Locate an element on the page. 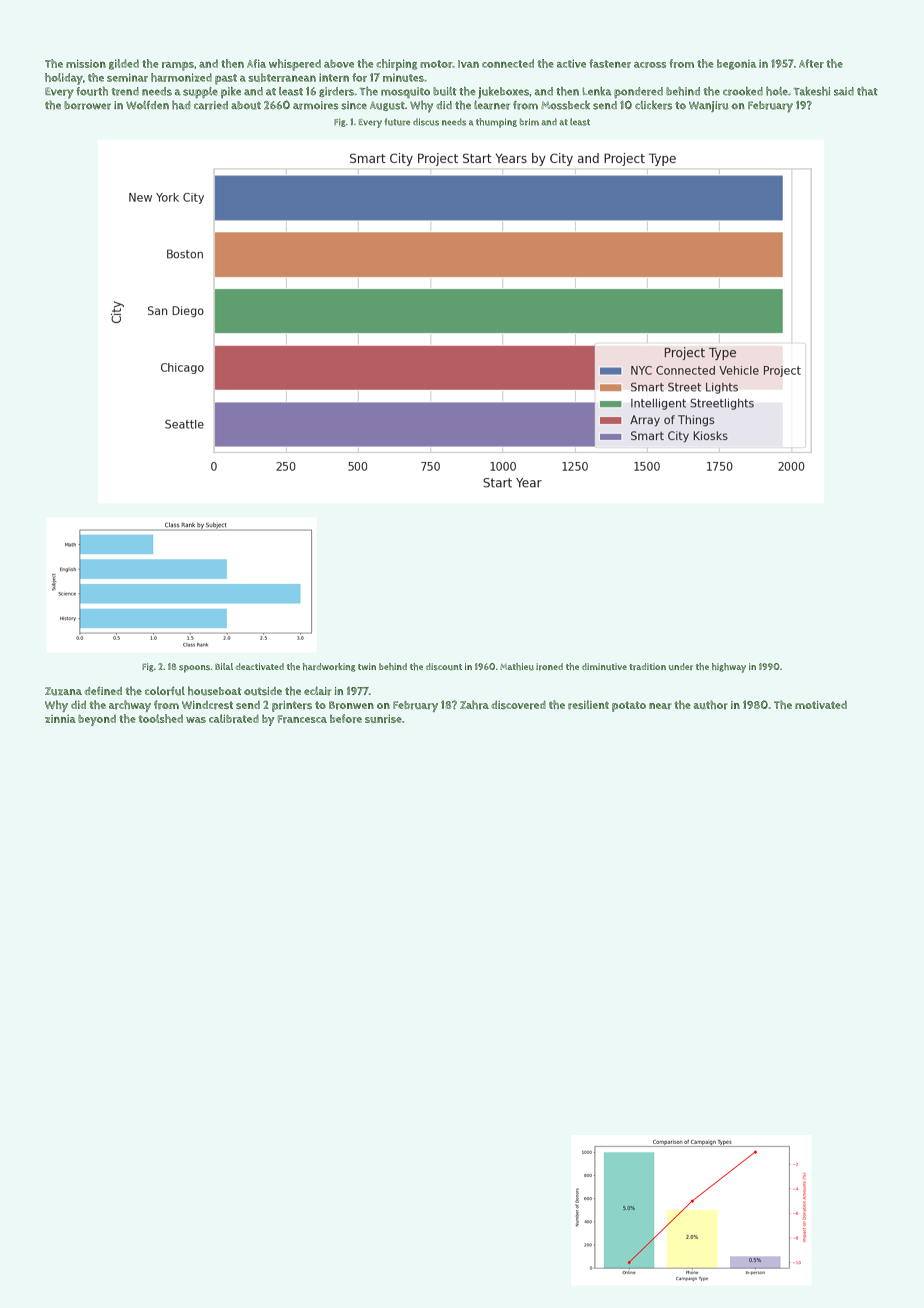 This page has width=924, height=1308. Wolfden is located at coordinates (147, 105).
